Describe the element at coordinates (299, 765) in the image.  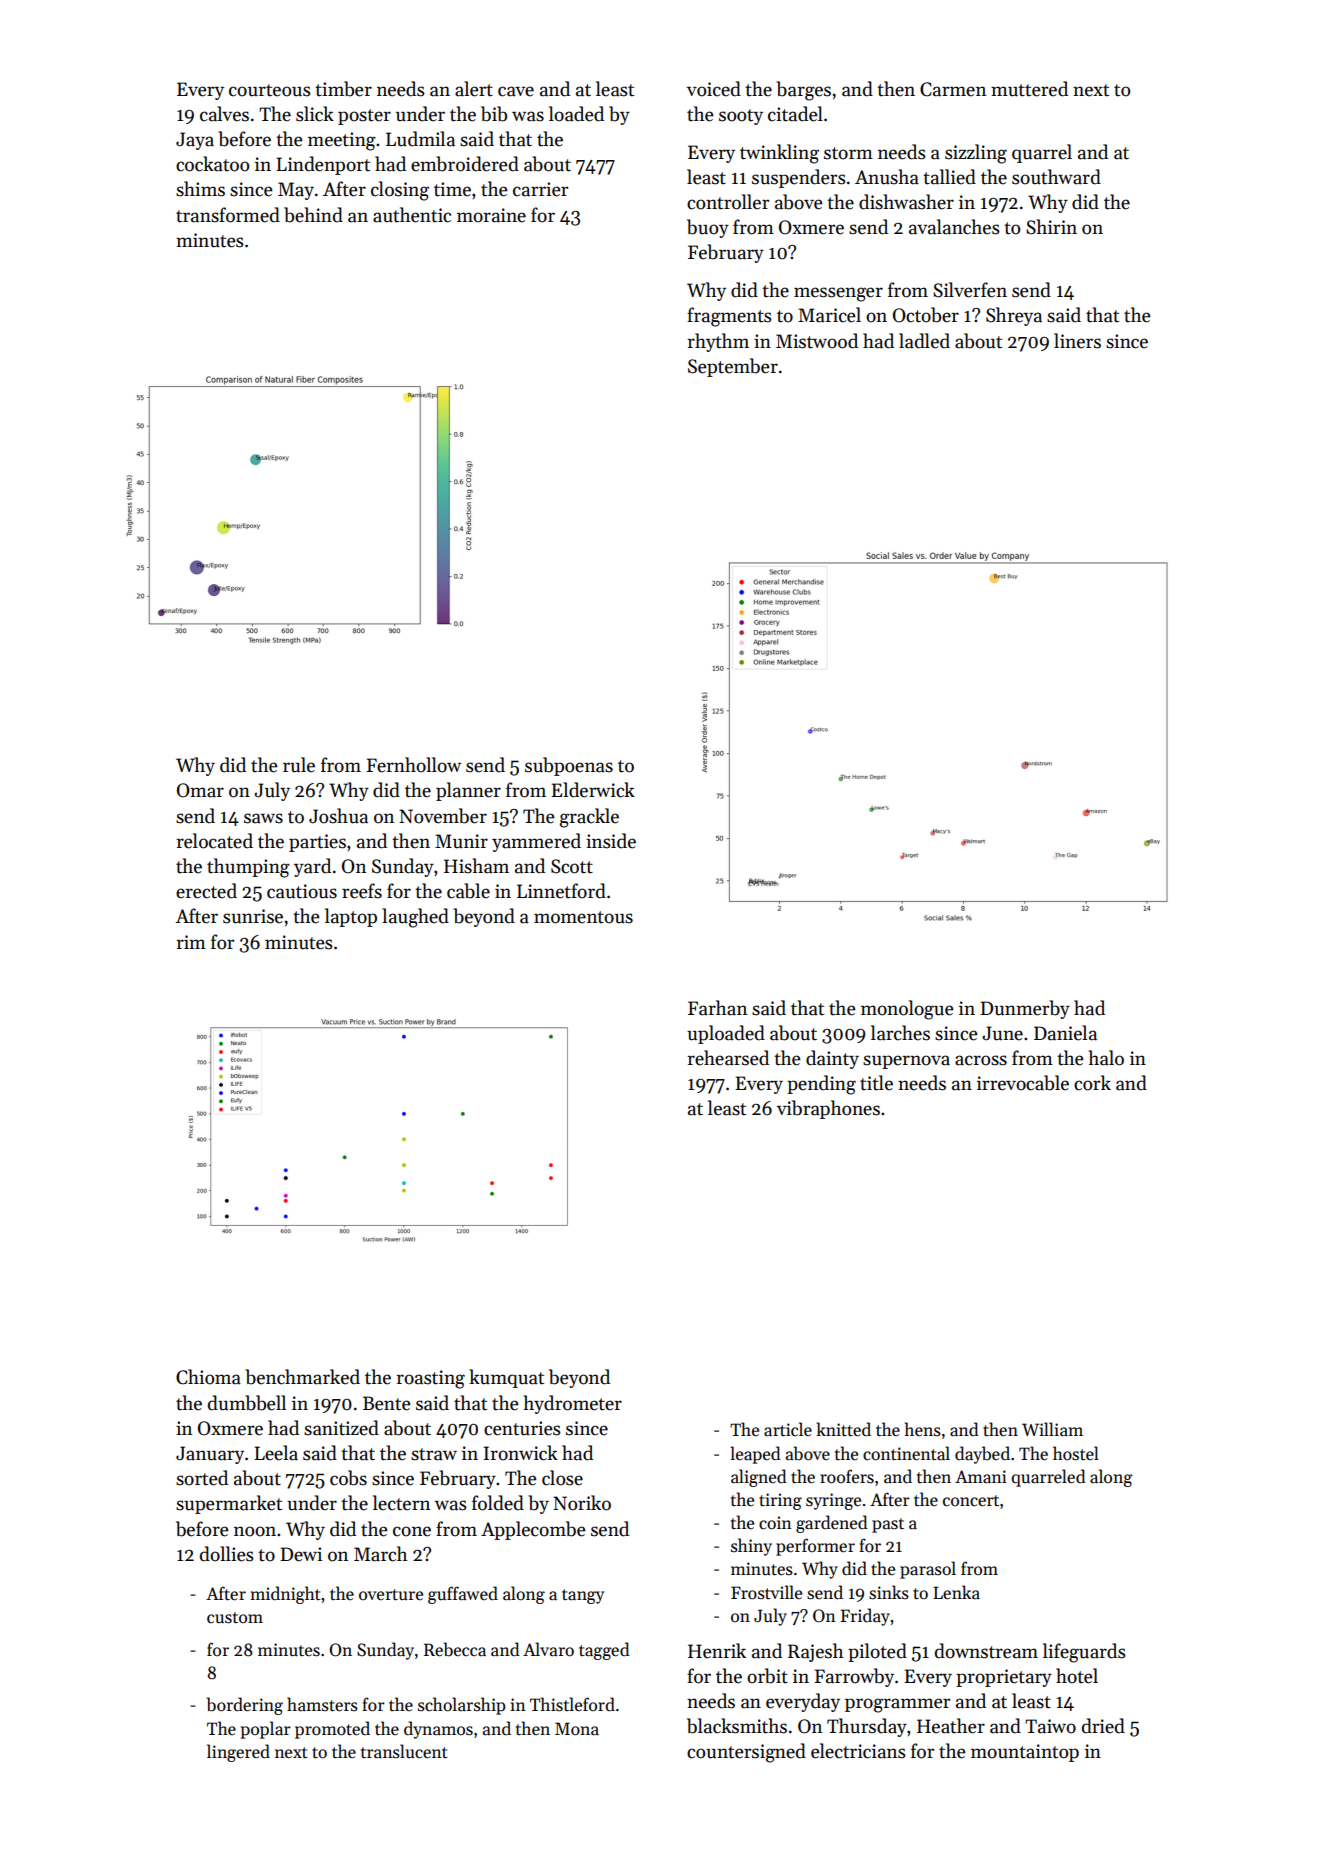
I see `rule` at that location.
